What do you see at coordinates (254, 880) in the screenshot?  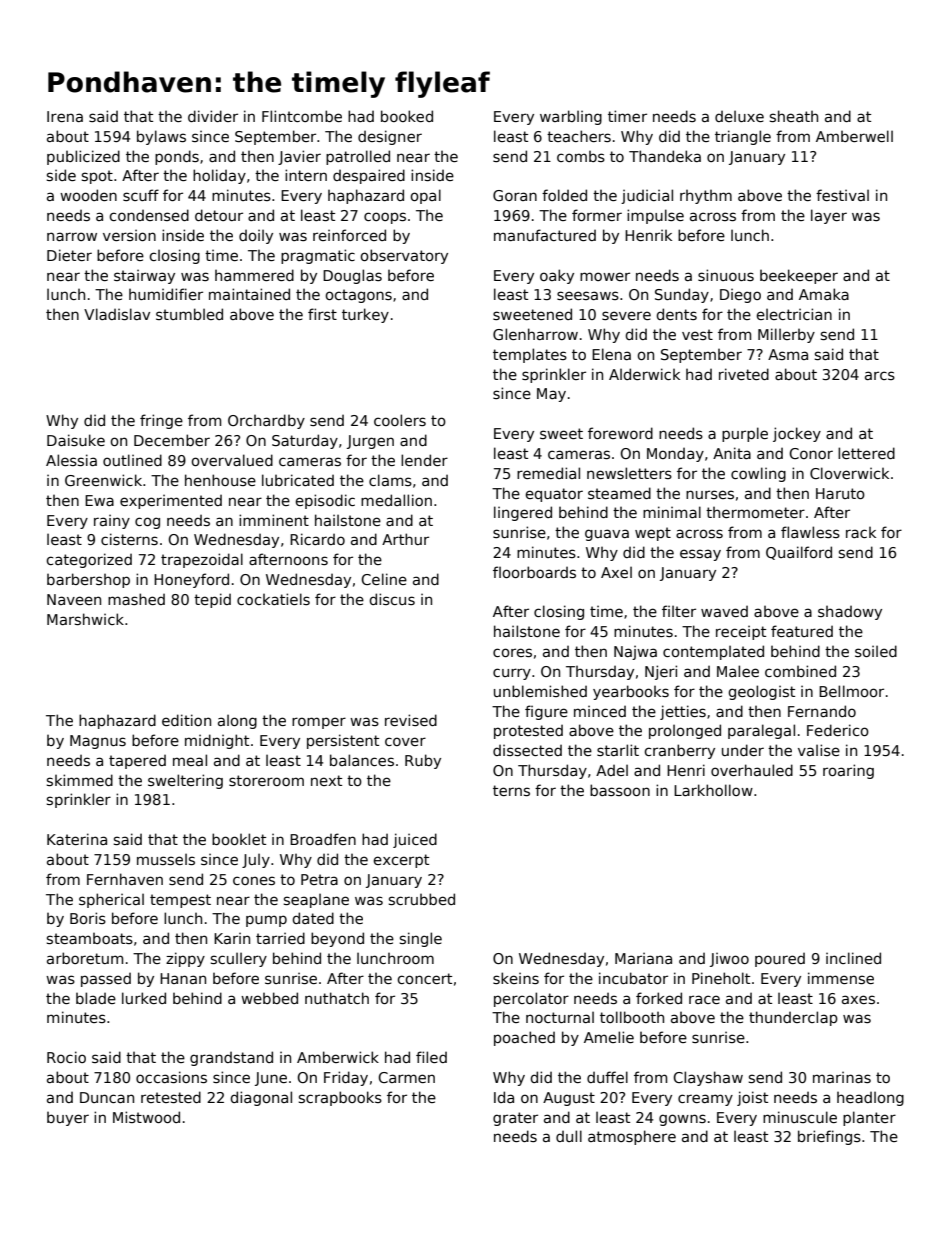 I see `cones` at bounding box center [254, 880].
